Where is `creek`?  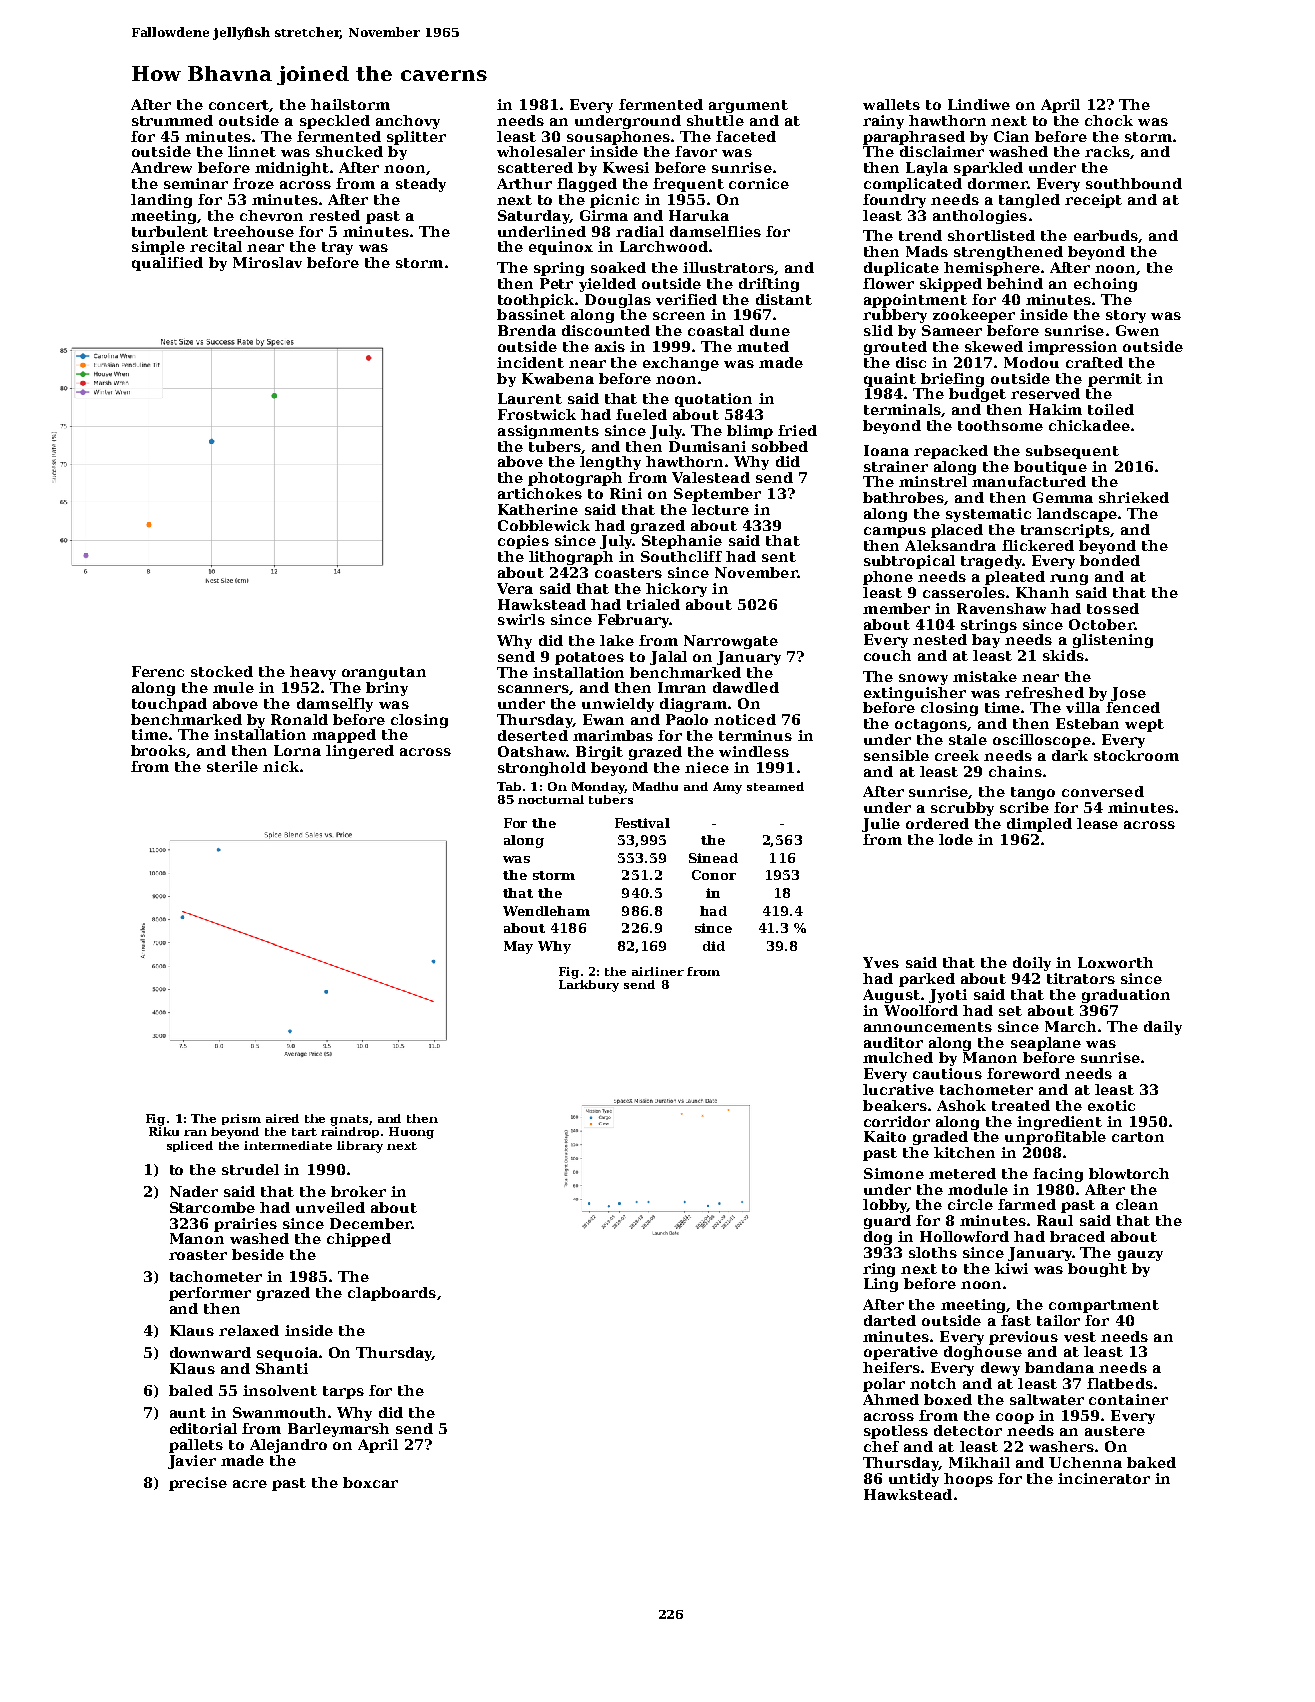 creek is located at coordinates (957, 755).
